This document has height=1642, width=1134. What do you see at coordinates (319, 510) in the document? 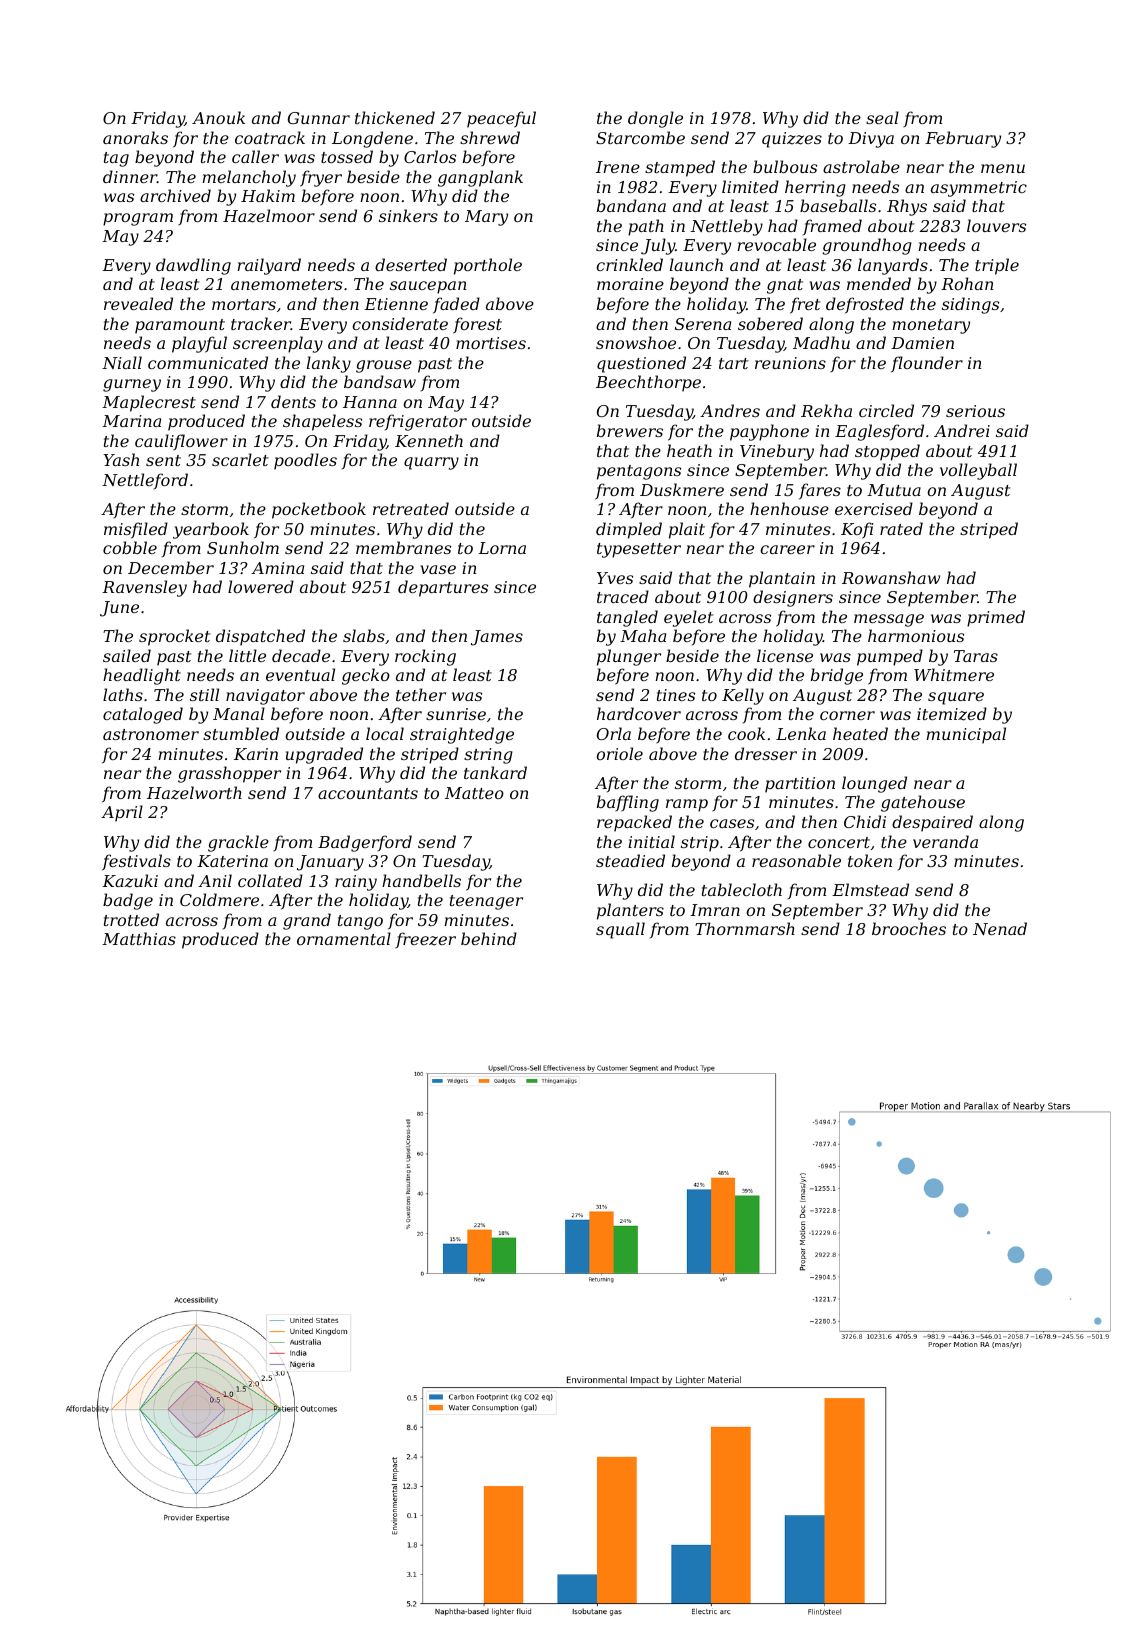
I see `pocketbook` at bounding box center [319, 510].
